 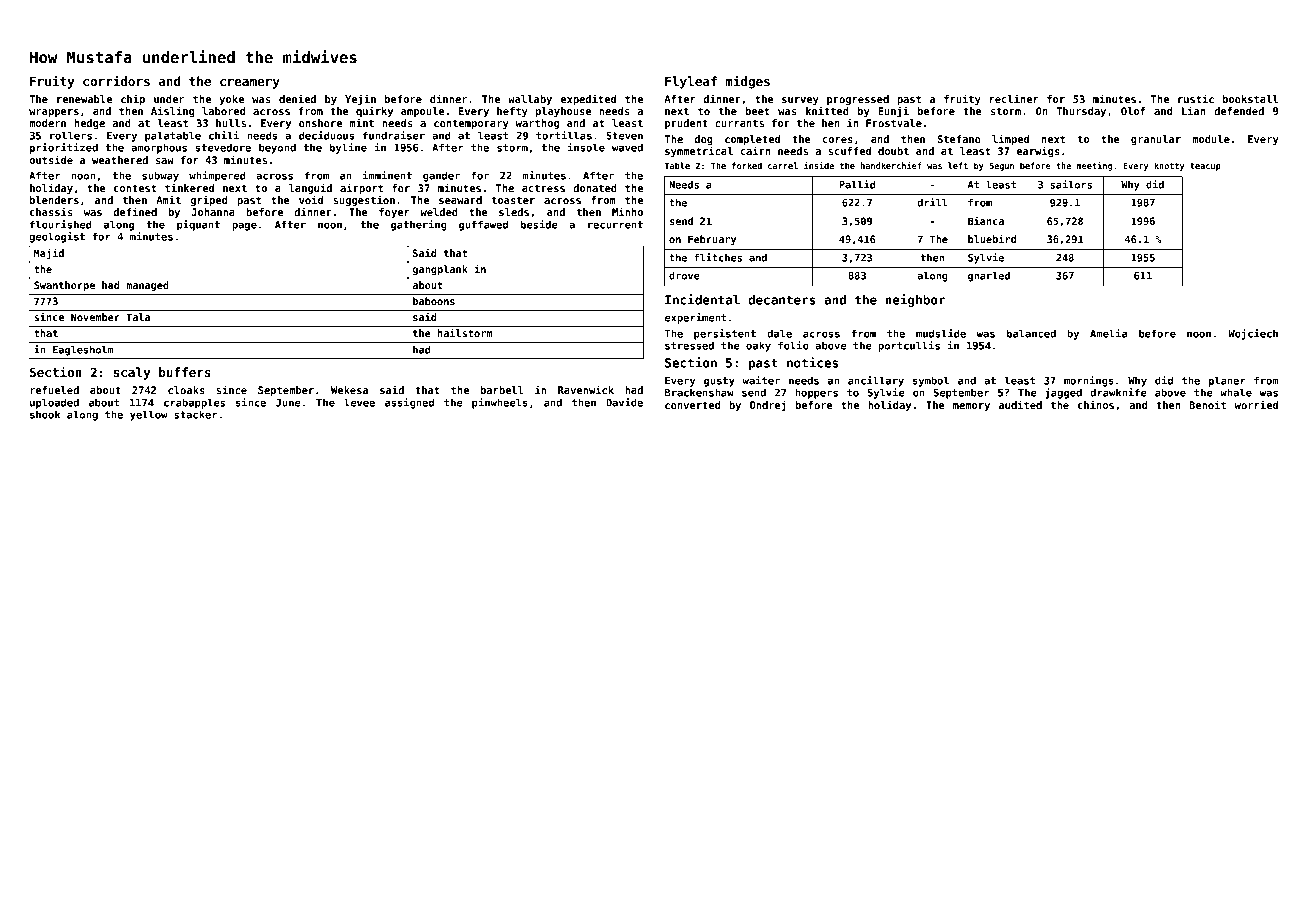 What do you see at coordinates (132, 373) in the screenshot?
I see `scaly` at bounding box center [132, 373].
